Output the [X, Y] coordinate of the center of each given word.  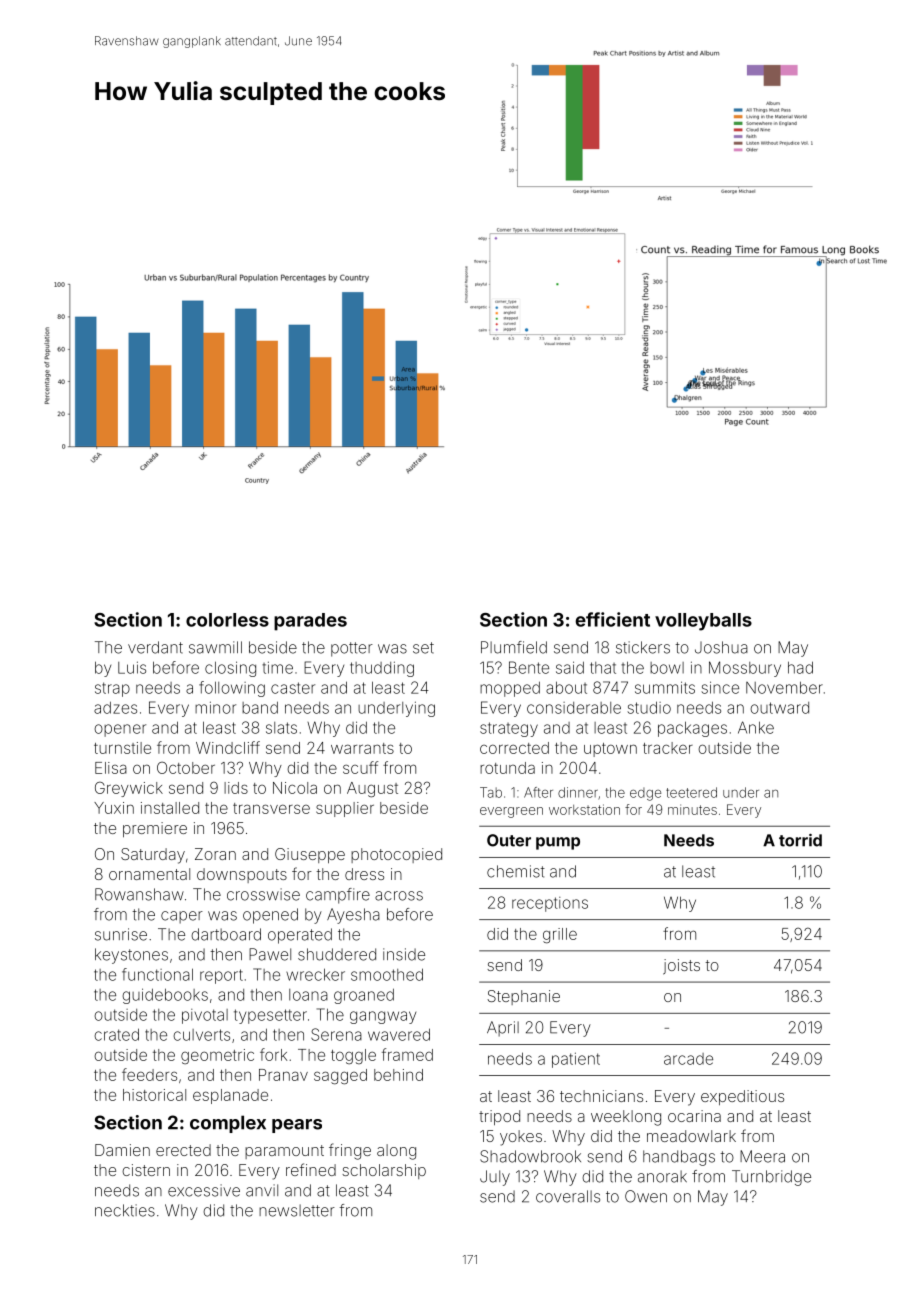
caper [182, 917]
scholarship [384, 1171]
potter [352, 649]
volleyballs [703, 622]
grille [560, 936]
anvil [262, 1190]
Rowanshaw [139, 894]
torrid [800, 840]
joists [681, 967]
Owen [646, 1196]
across [399, 896]
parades [310, 622]
